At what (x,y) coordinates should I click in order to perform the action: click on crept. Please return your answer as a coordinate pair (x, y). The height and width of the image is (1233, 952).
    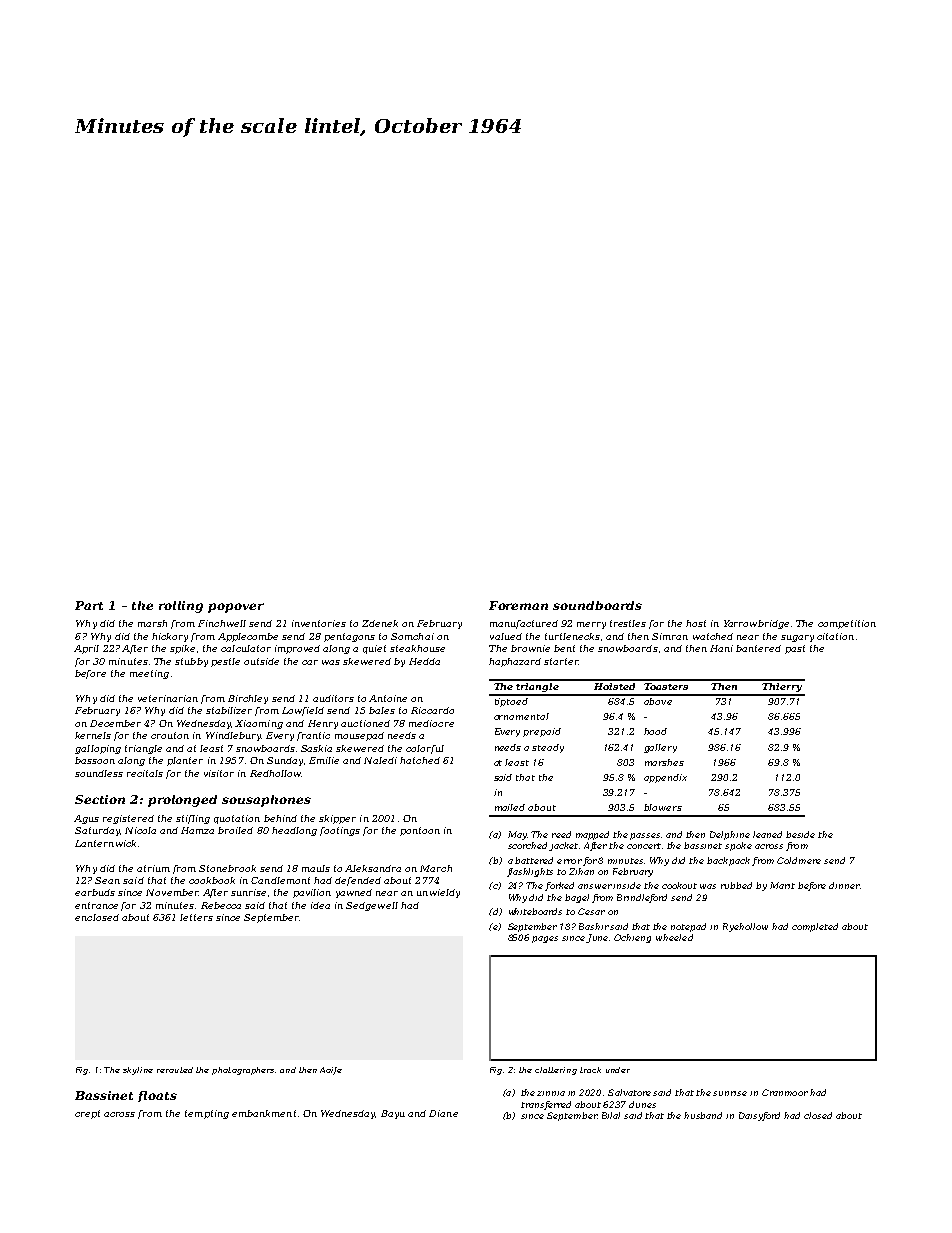
    Looking at the image, I should click on (87, 1114).
